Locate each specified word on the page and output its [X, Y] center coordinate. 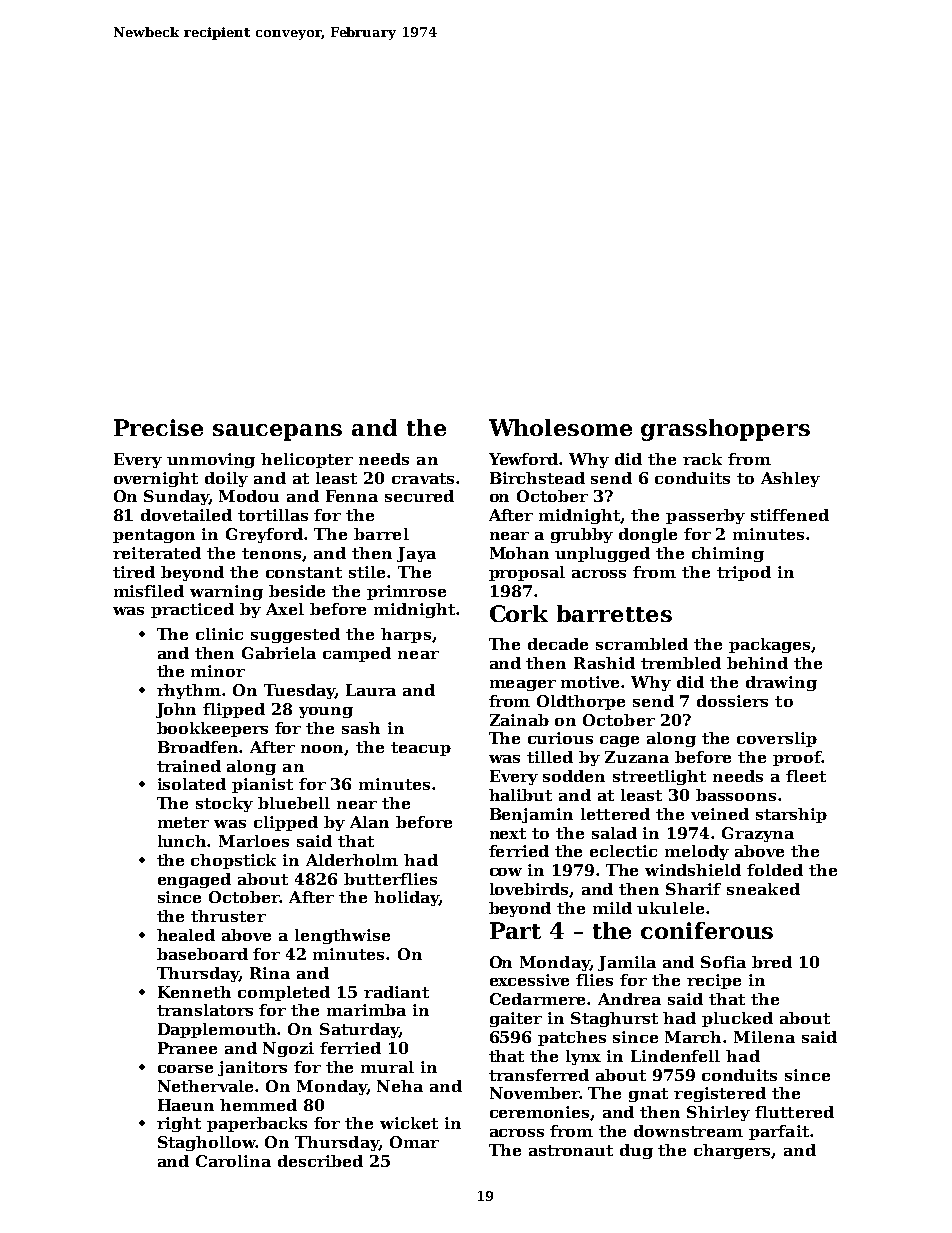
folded [775, 870]
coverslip [777, 739]
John [176, 710]
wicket [409, 1123]
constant [304, 572]
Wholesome [560, 427]
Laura [371, 690]
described [320, 1161]
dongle [648, 535]
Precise [158, 427]
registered [720, 1094]
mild [612, 908]
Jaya [416, 554]
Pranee [187, 1048]
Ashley [790, 479]
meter [183, 822]
